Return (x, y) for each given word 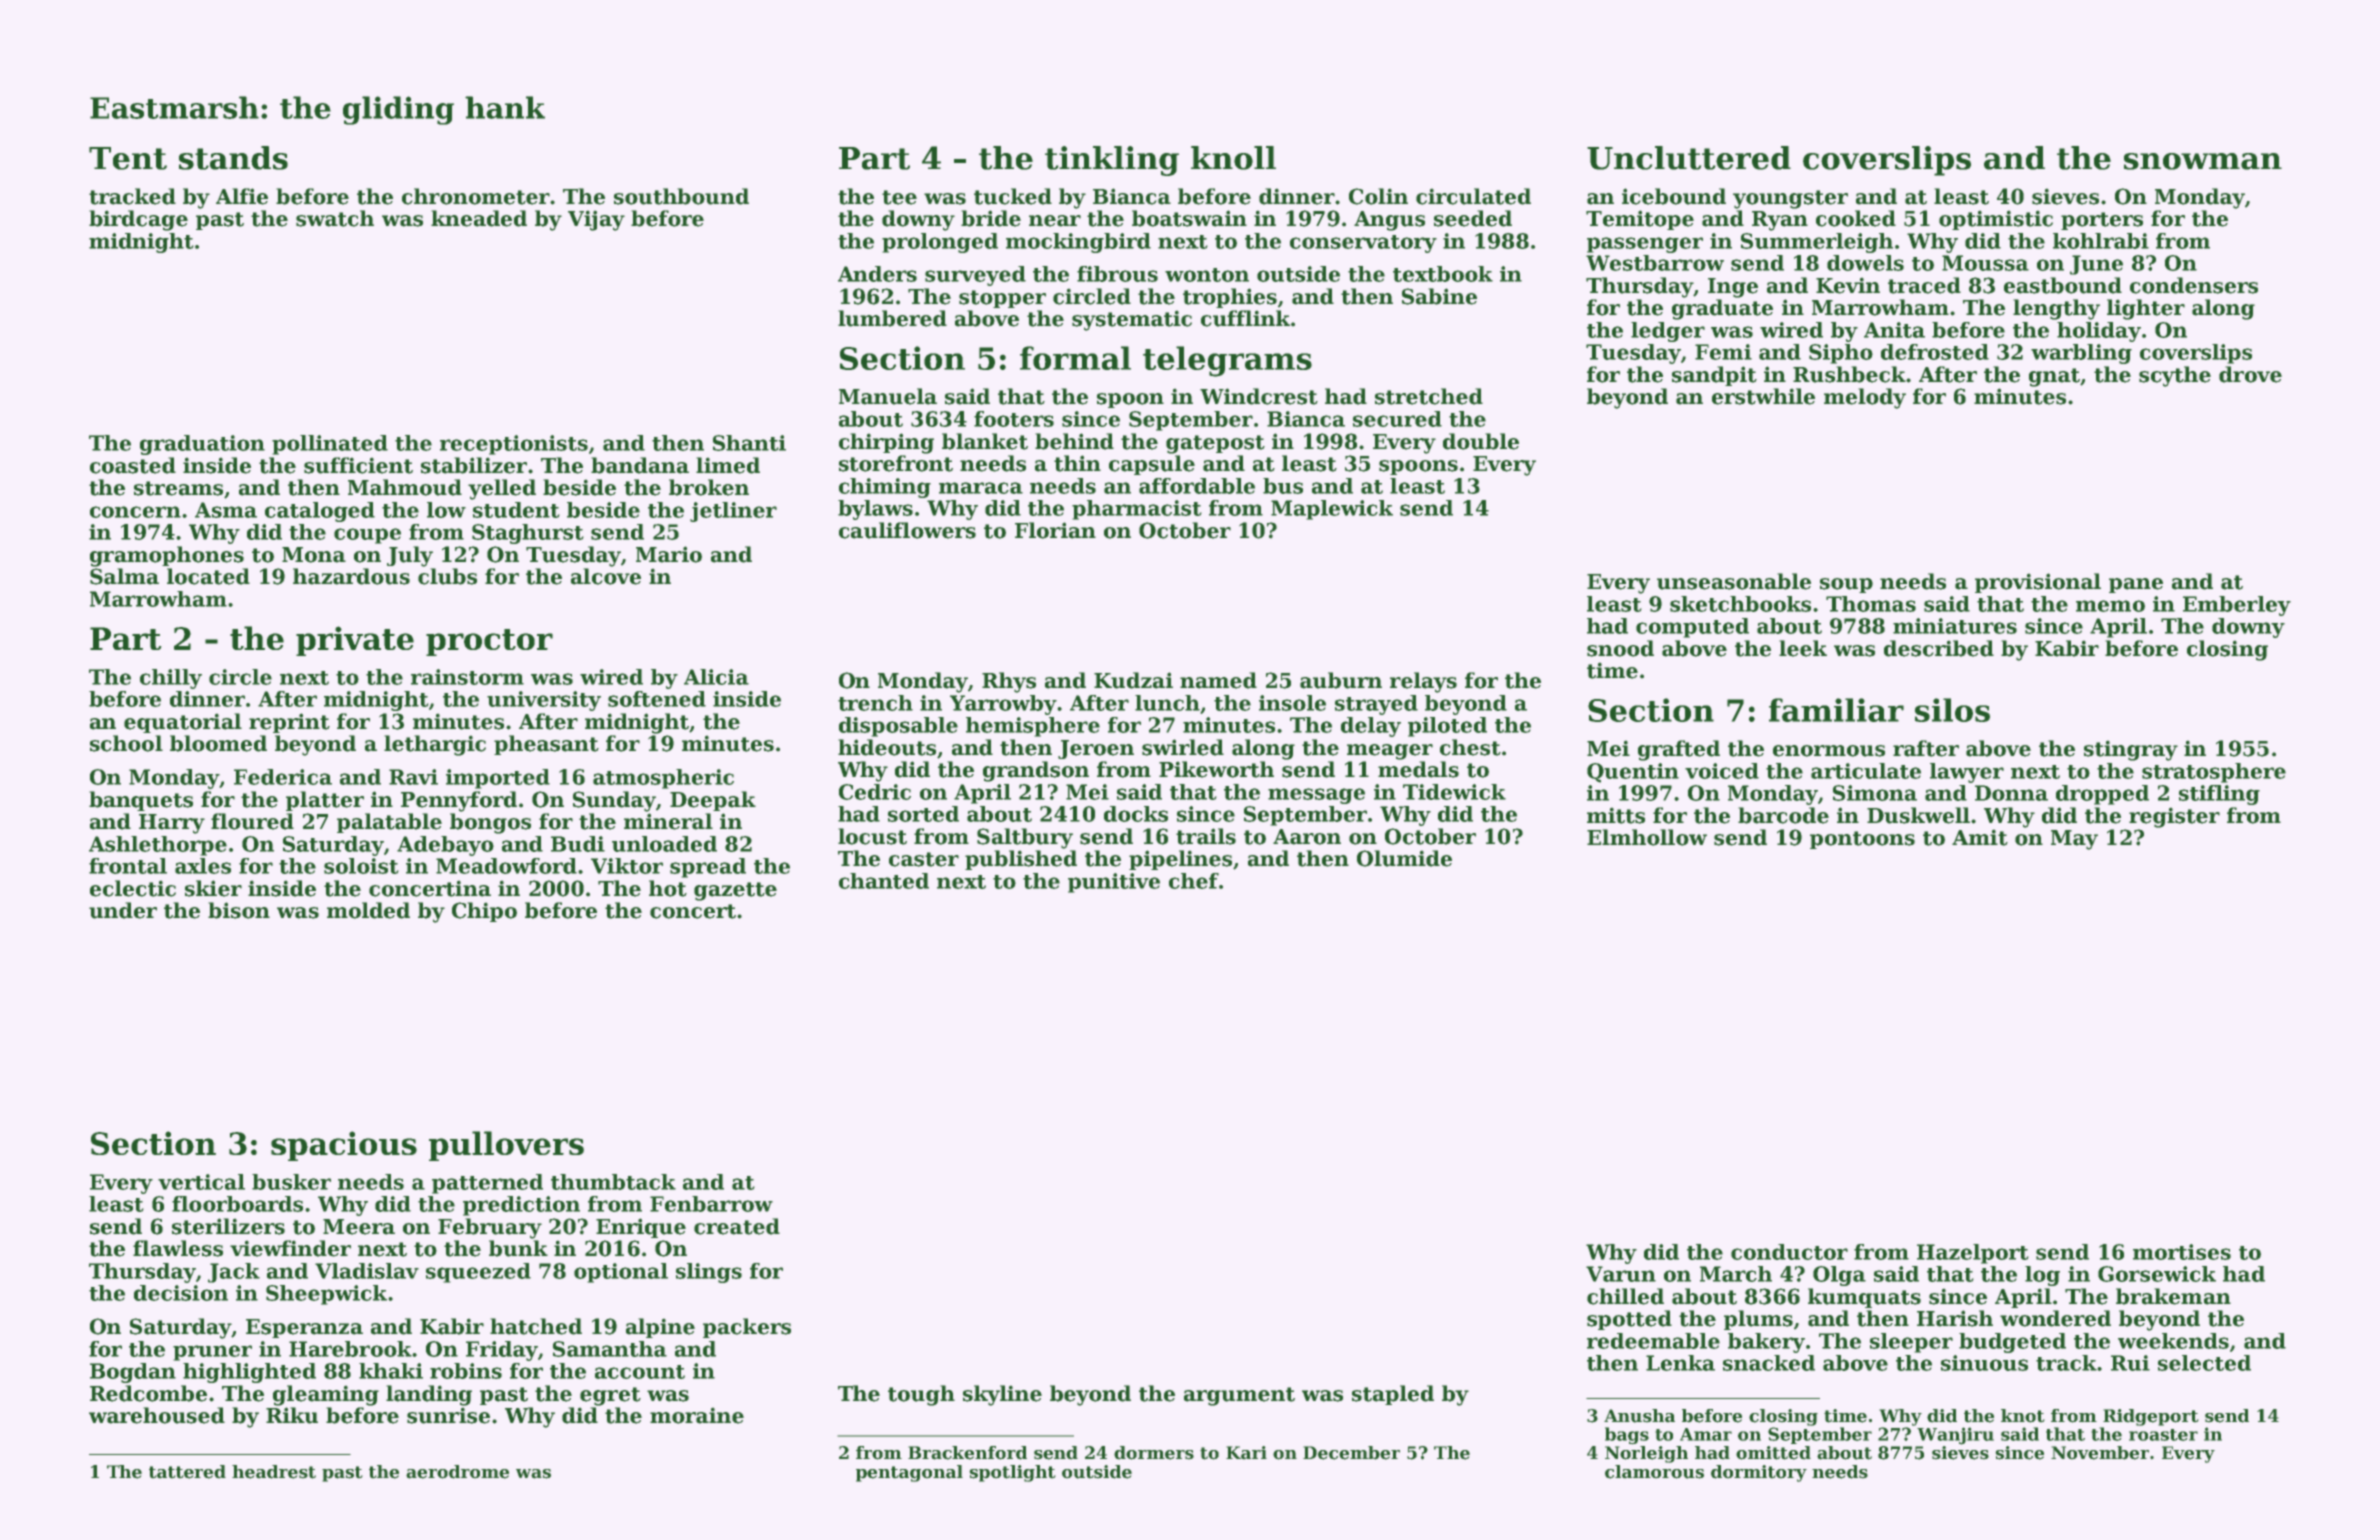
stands (233, 158)
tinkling (1112, 161)
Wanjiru (1955, 1436)
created (737, 1226)
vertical (201, 1182)
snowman (2203, 161)
